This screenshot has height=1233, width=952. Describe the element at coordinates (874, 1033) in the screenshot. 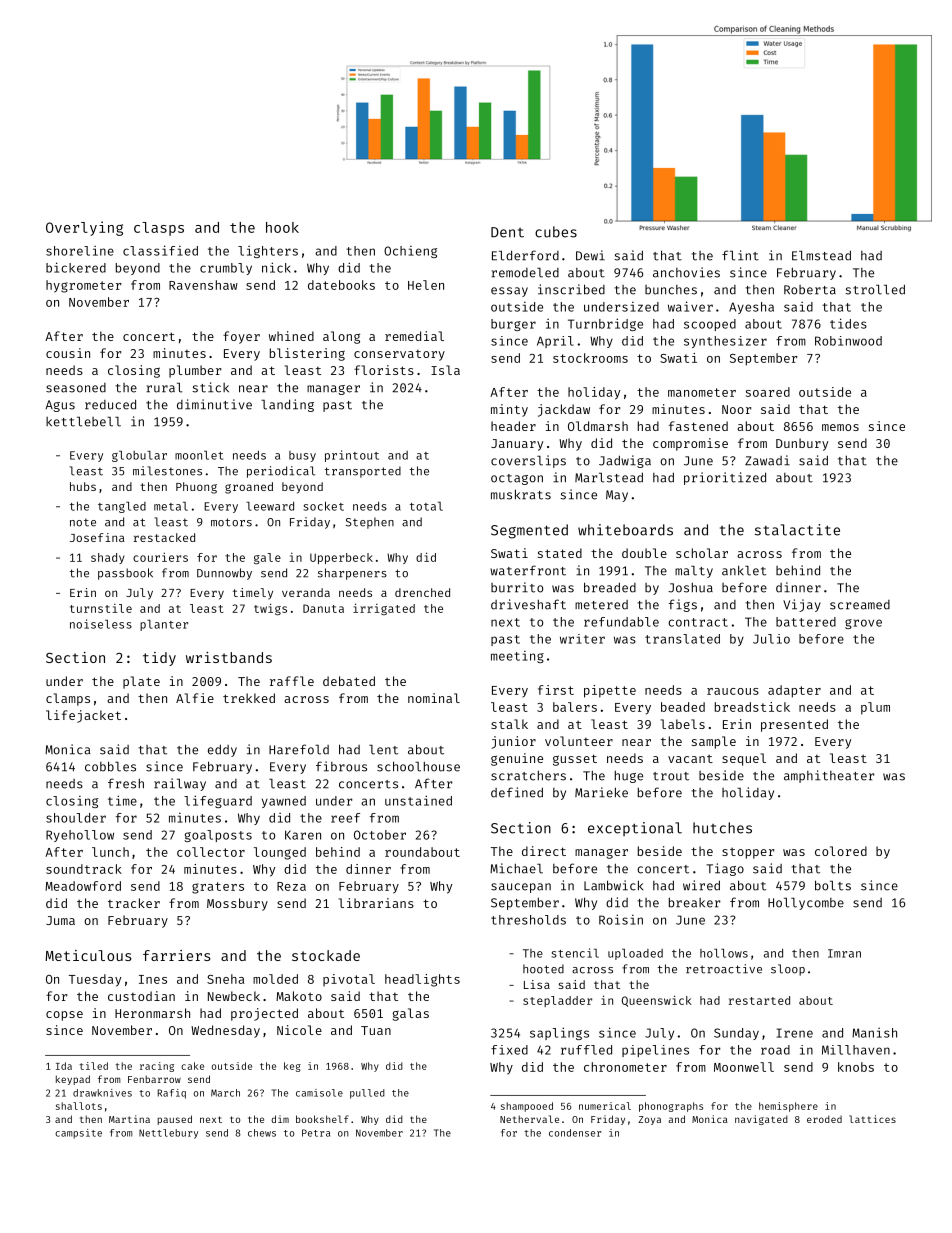

I see `Manish` at that location.
